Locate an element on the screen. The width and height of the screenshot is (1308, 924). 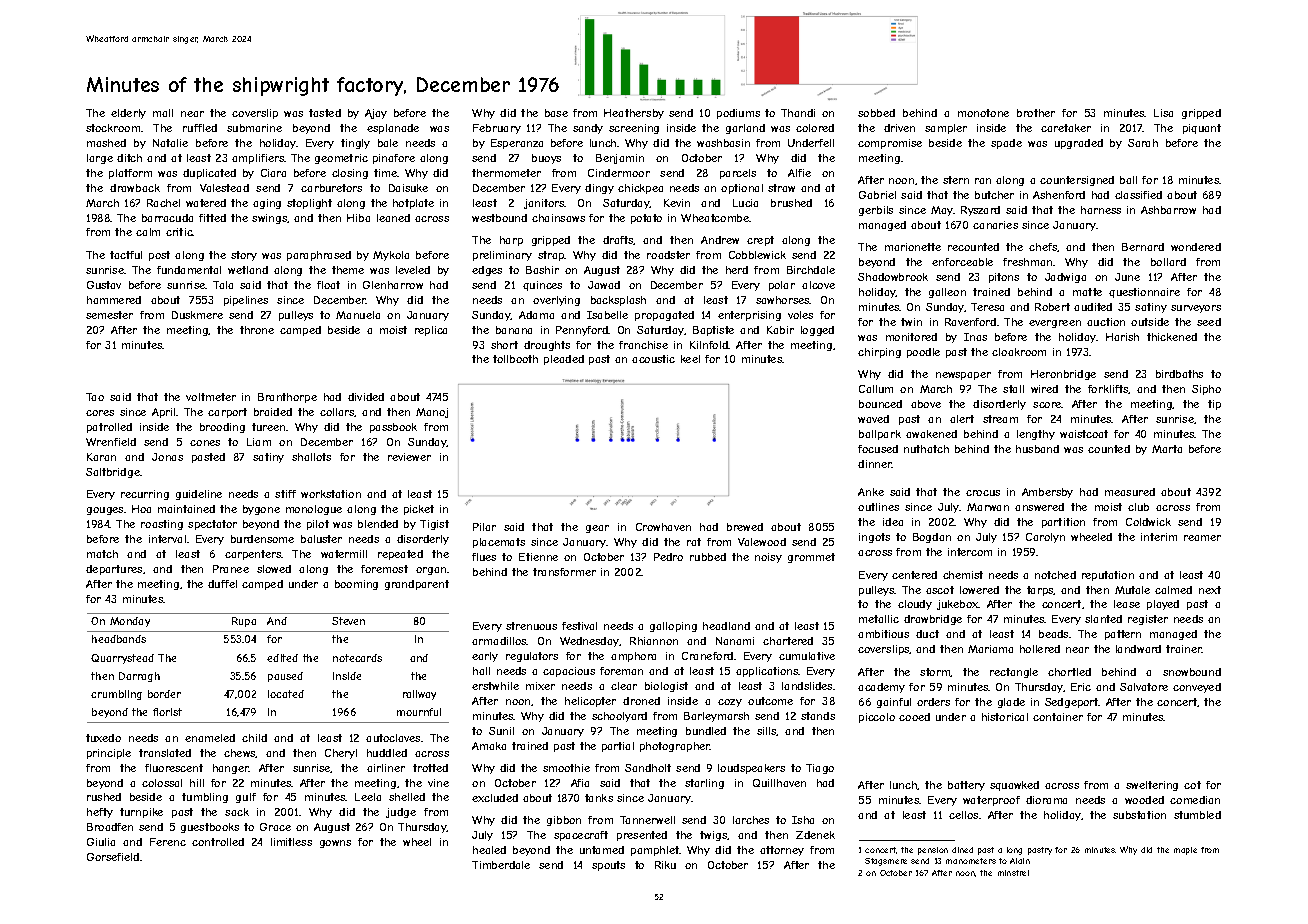
bale is located at coordinates (388, 143).
